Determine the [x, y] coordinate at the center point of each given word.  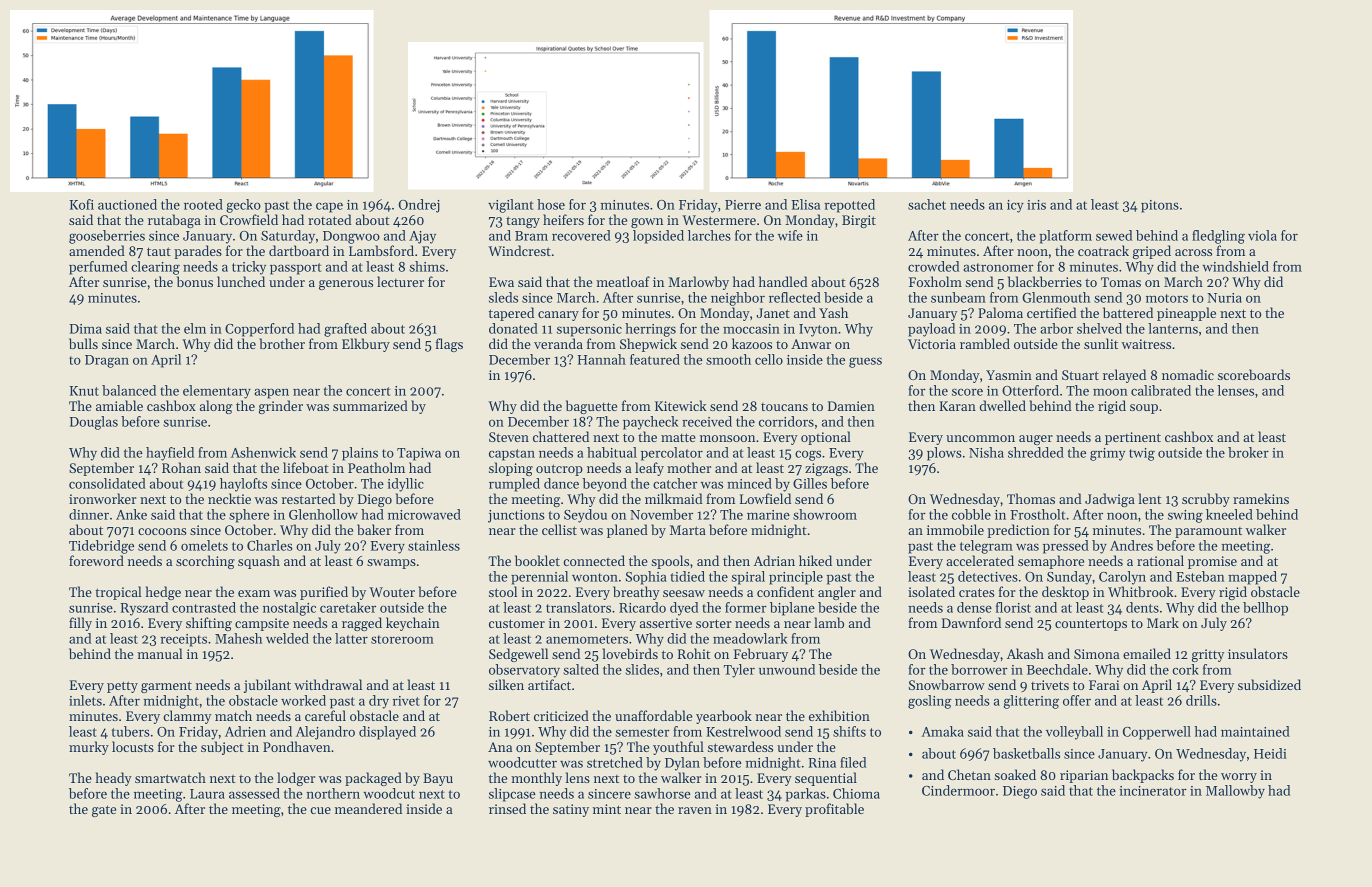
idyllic [405, 485]
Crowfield [249, 219]
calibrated [1161, 390]
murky [89, 748]
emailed [1147, 653]
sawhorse [663, 793]
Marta [688, 530]
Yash [833, 312]
